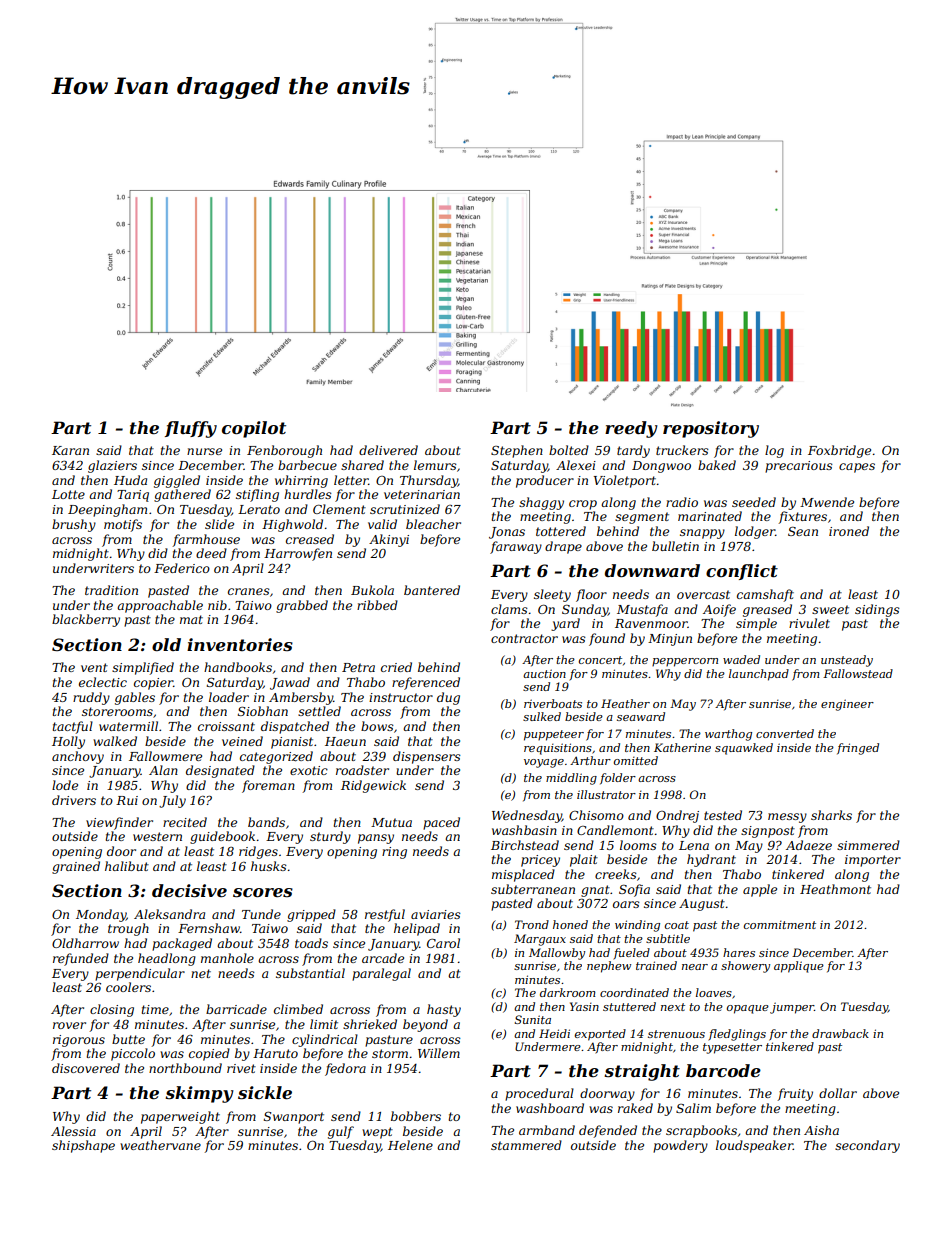 The height and width of the screenshot is (1233, 952). What do you see at coordinates (302, 606) in the screenshot?
I see `grabbed` at bounding box center [302, 606].
